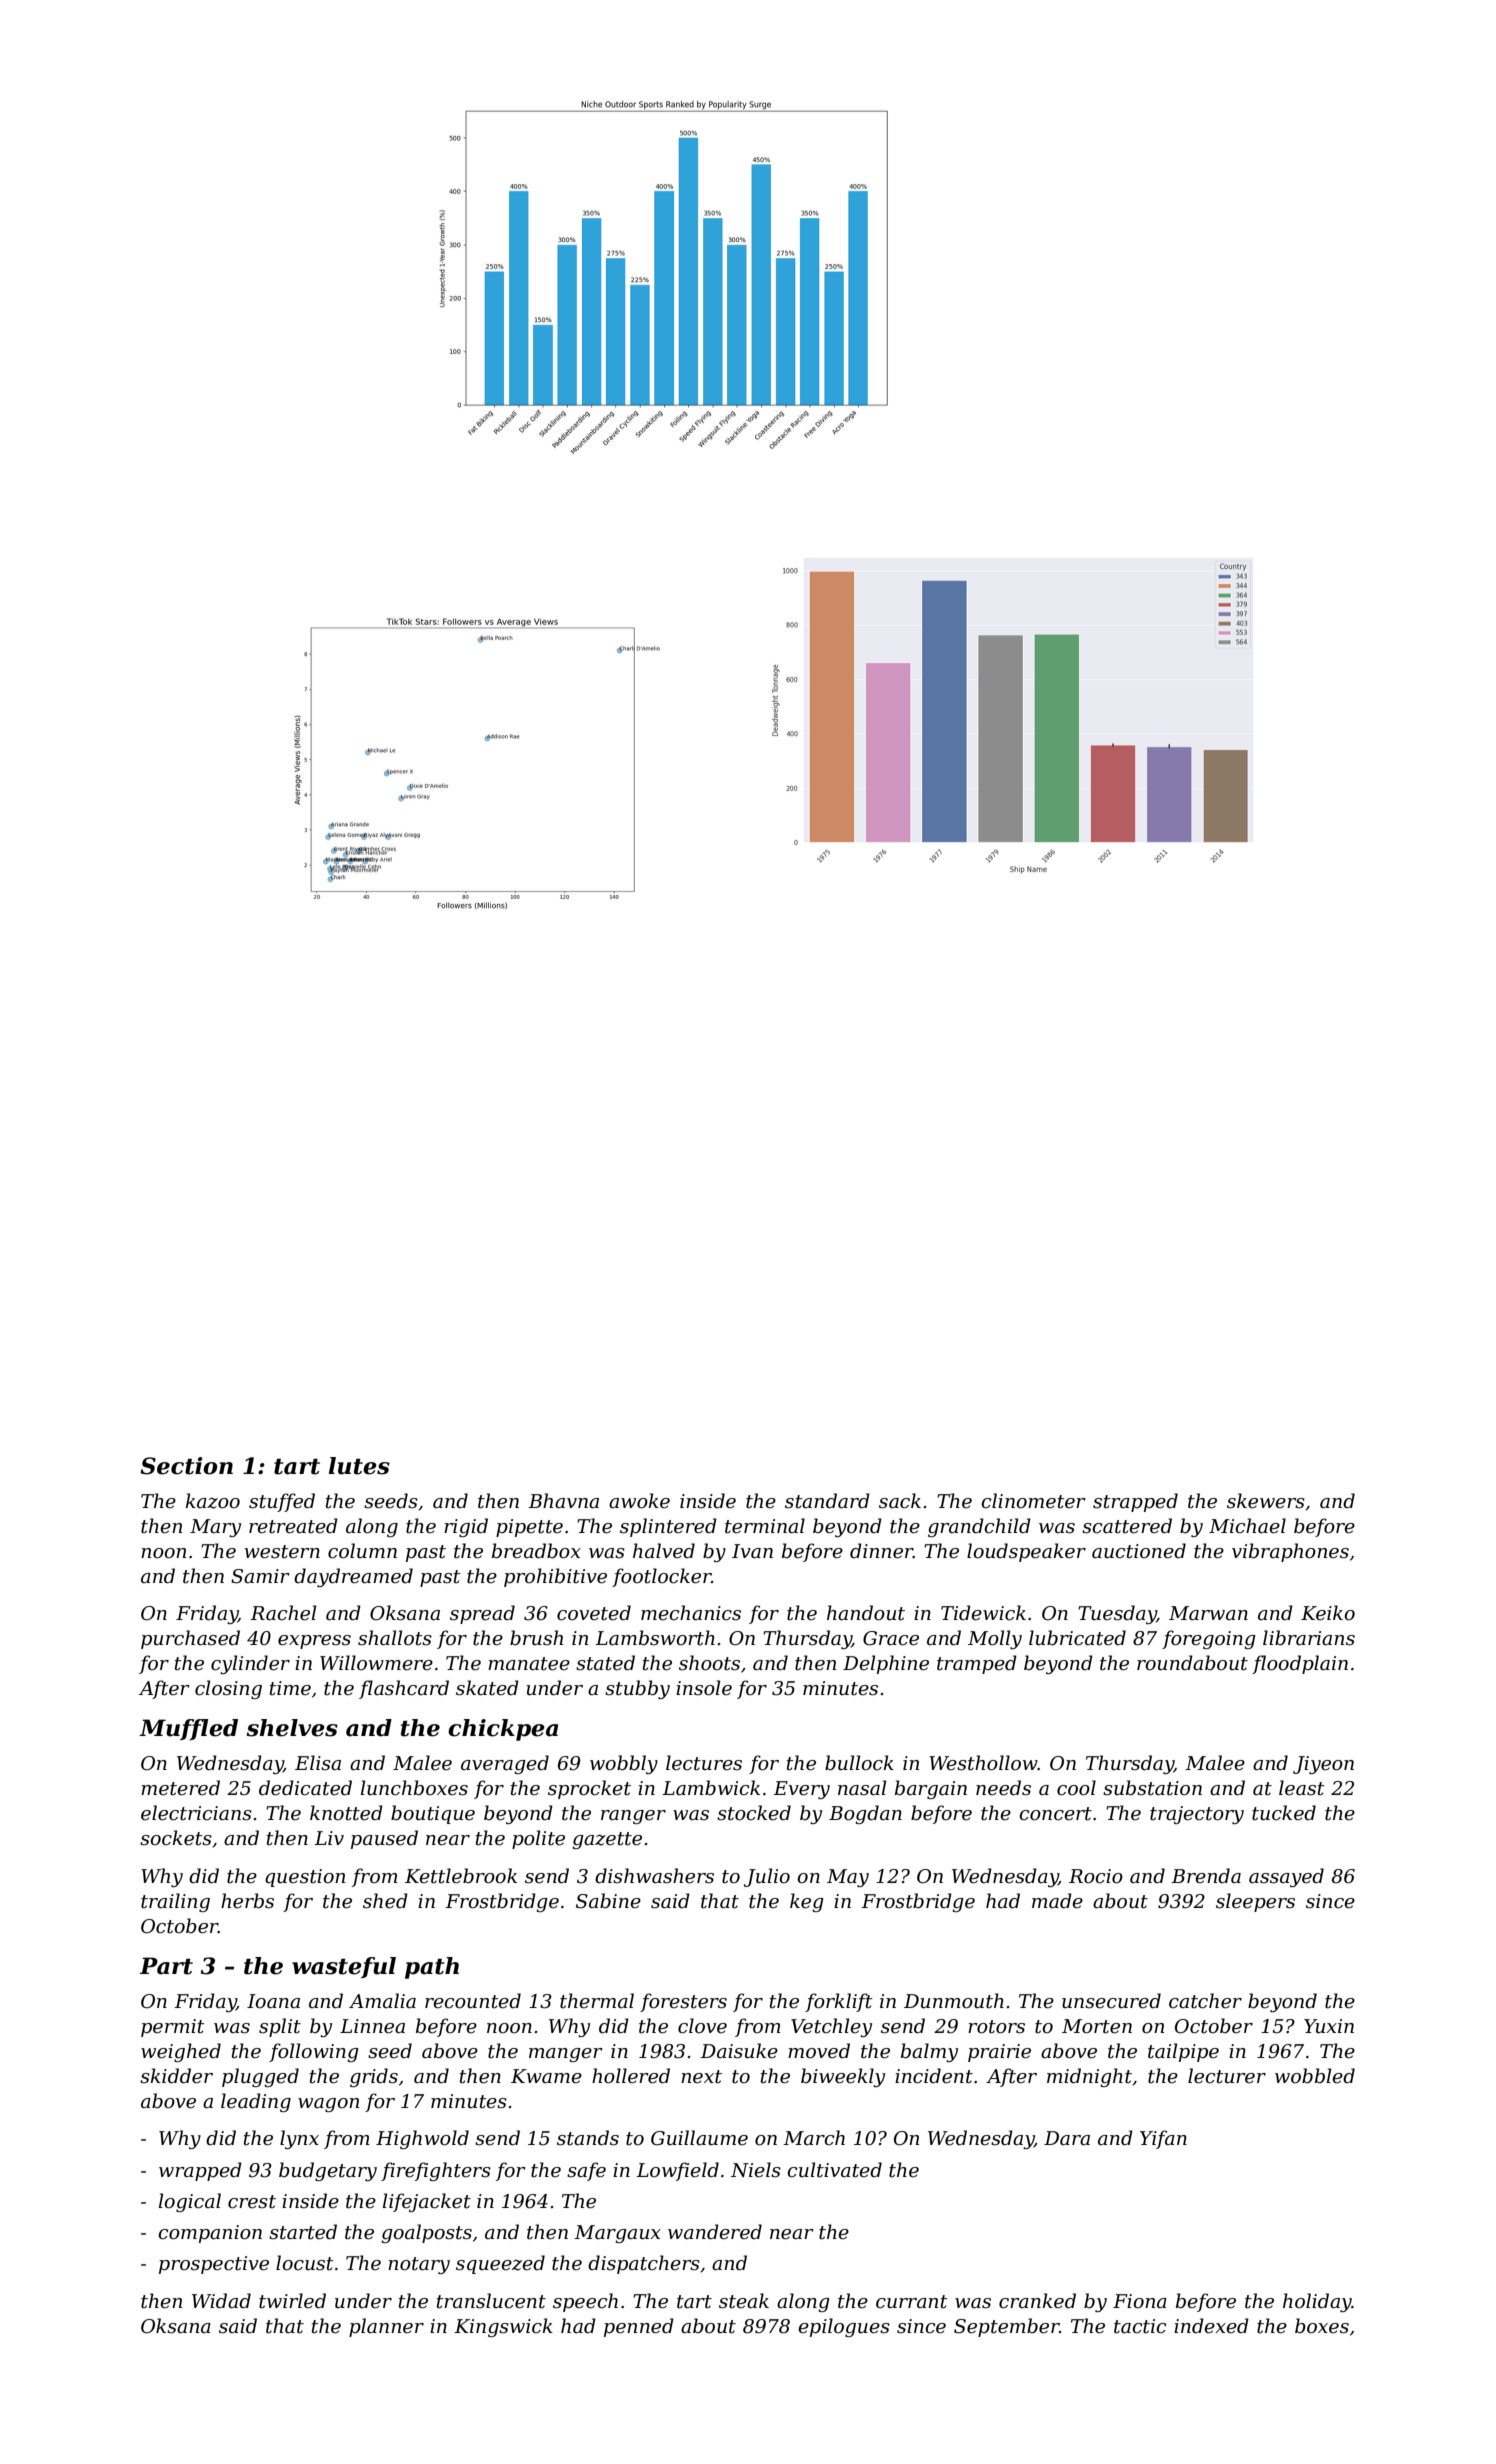 Image resolution: width=1496 pixels, height=2464 pixels. I want to click on lutes, so click(359, 1466).
